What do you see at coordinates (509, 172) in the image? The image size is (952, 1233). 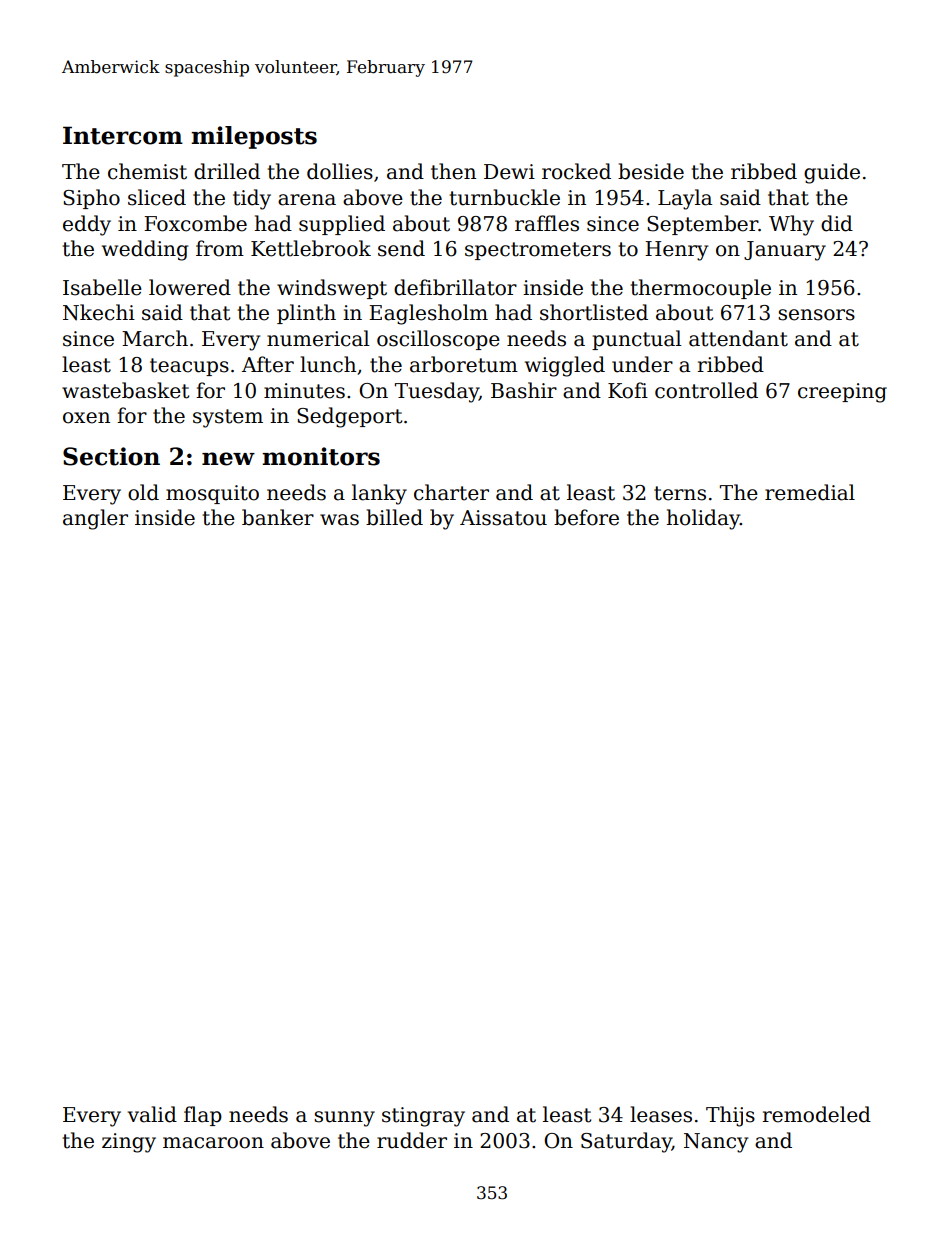 I see `Dewi` at bounding box center [509, 172].
